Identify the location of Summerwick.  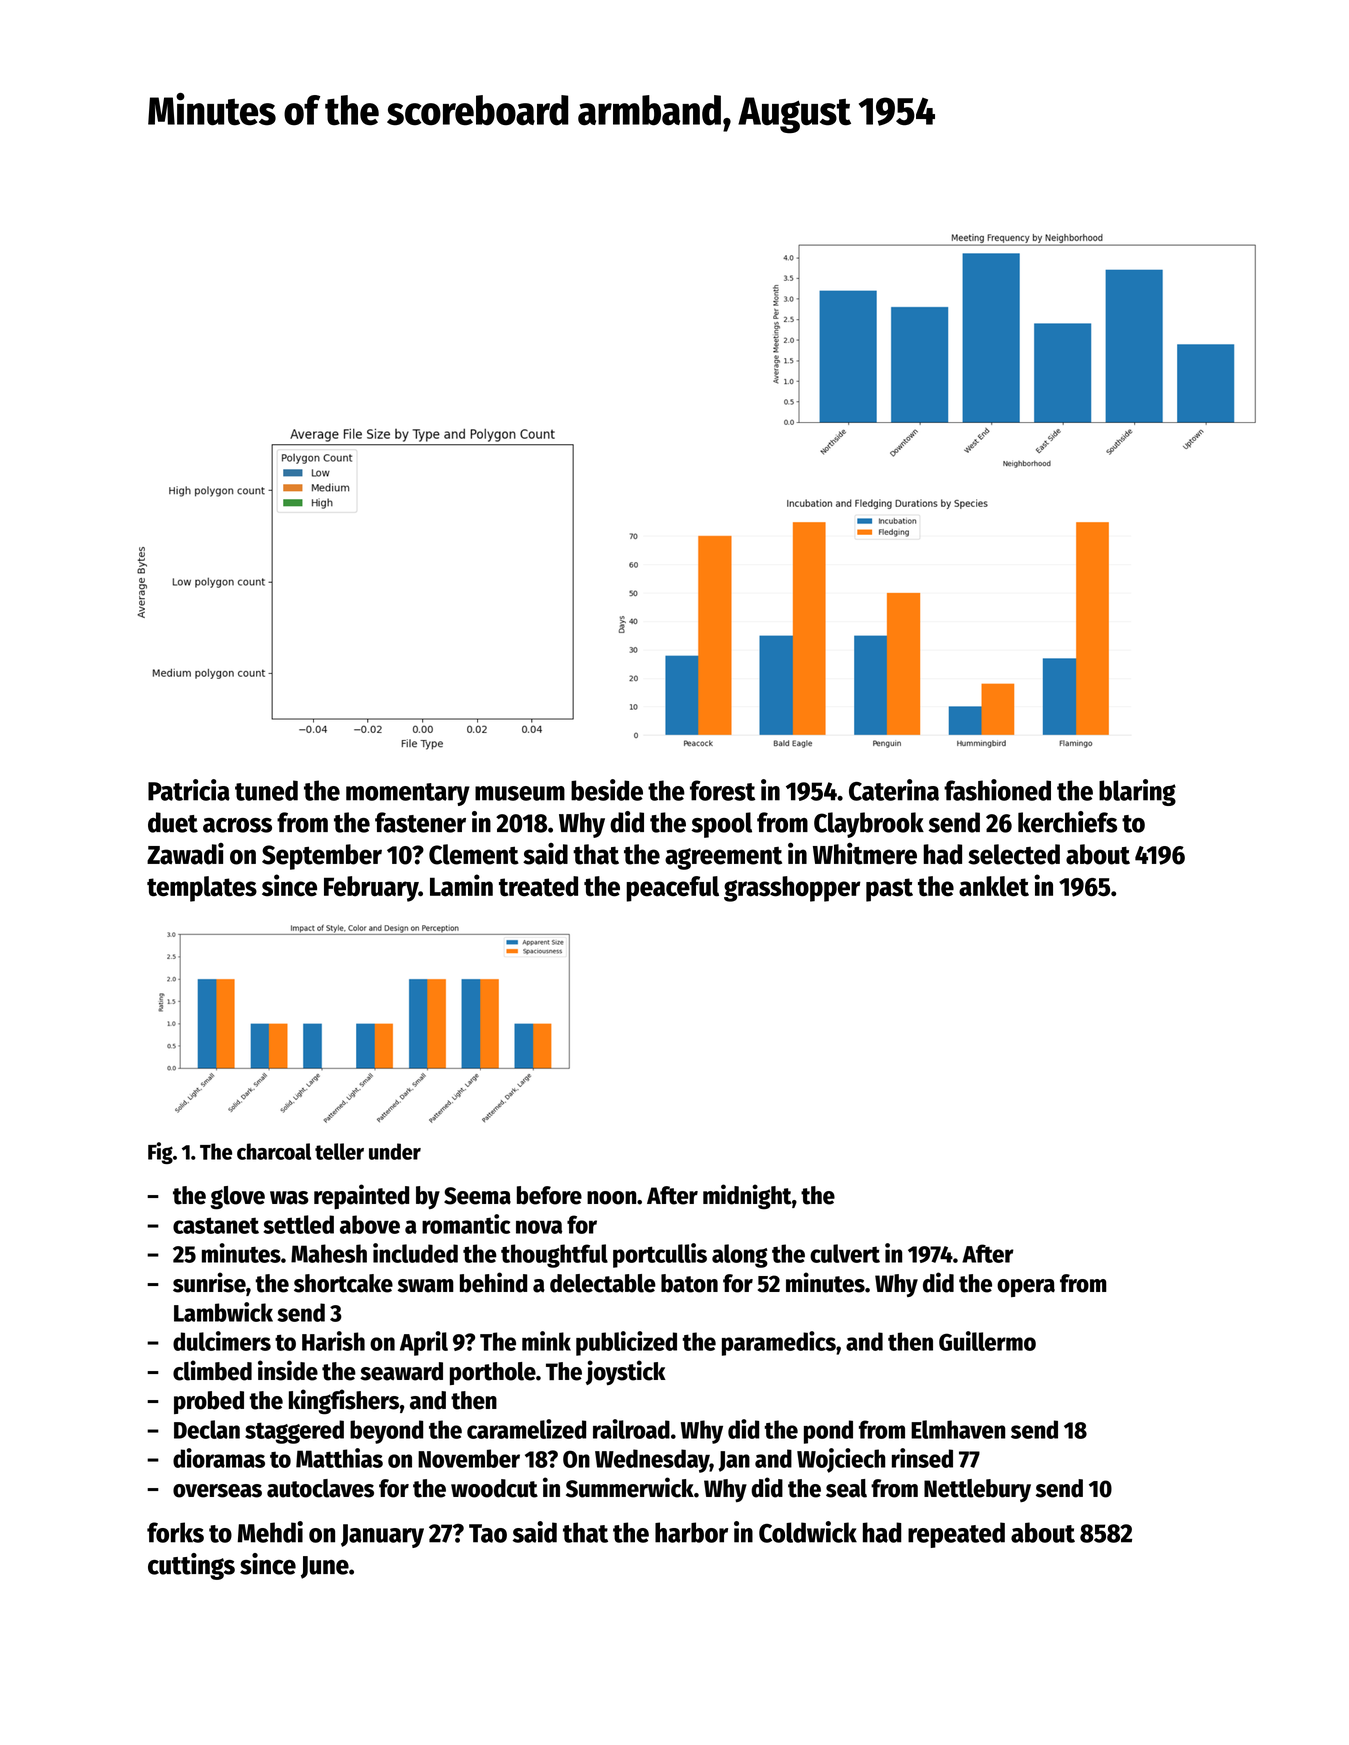
(630, 1487).
